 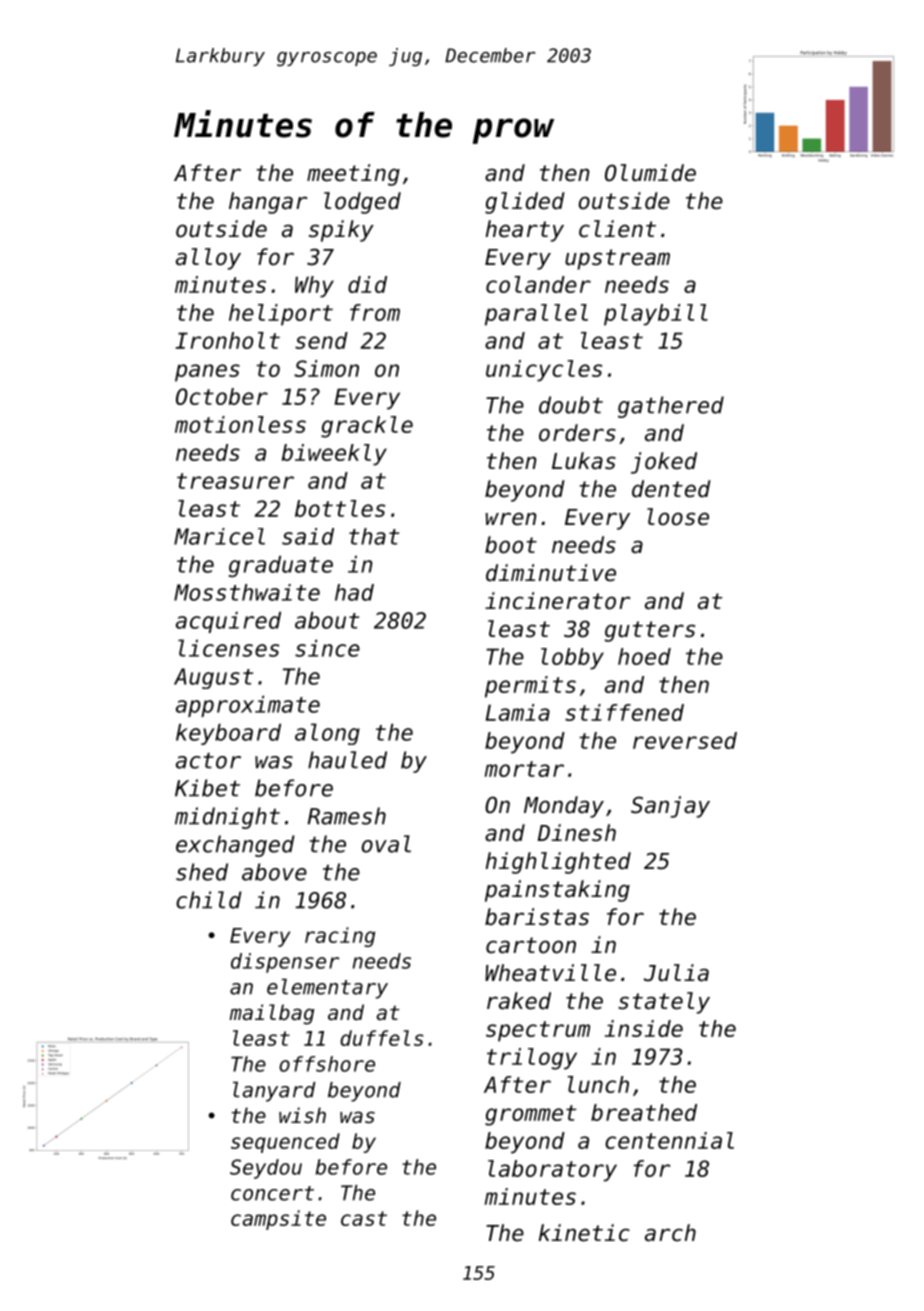 What do you see at coordinates (364, 1218) in the document?
I see `cast` at bounding box center [364, 1218].
